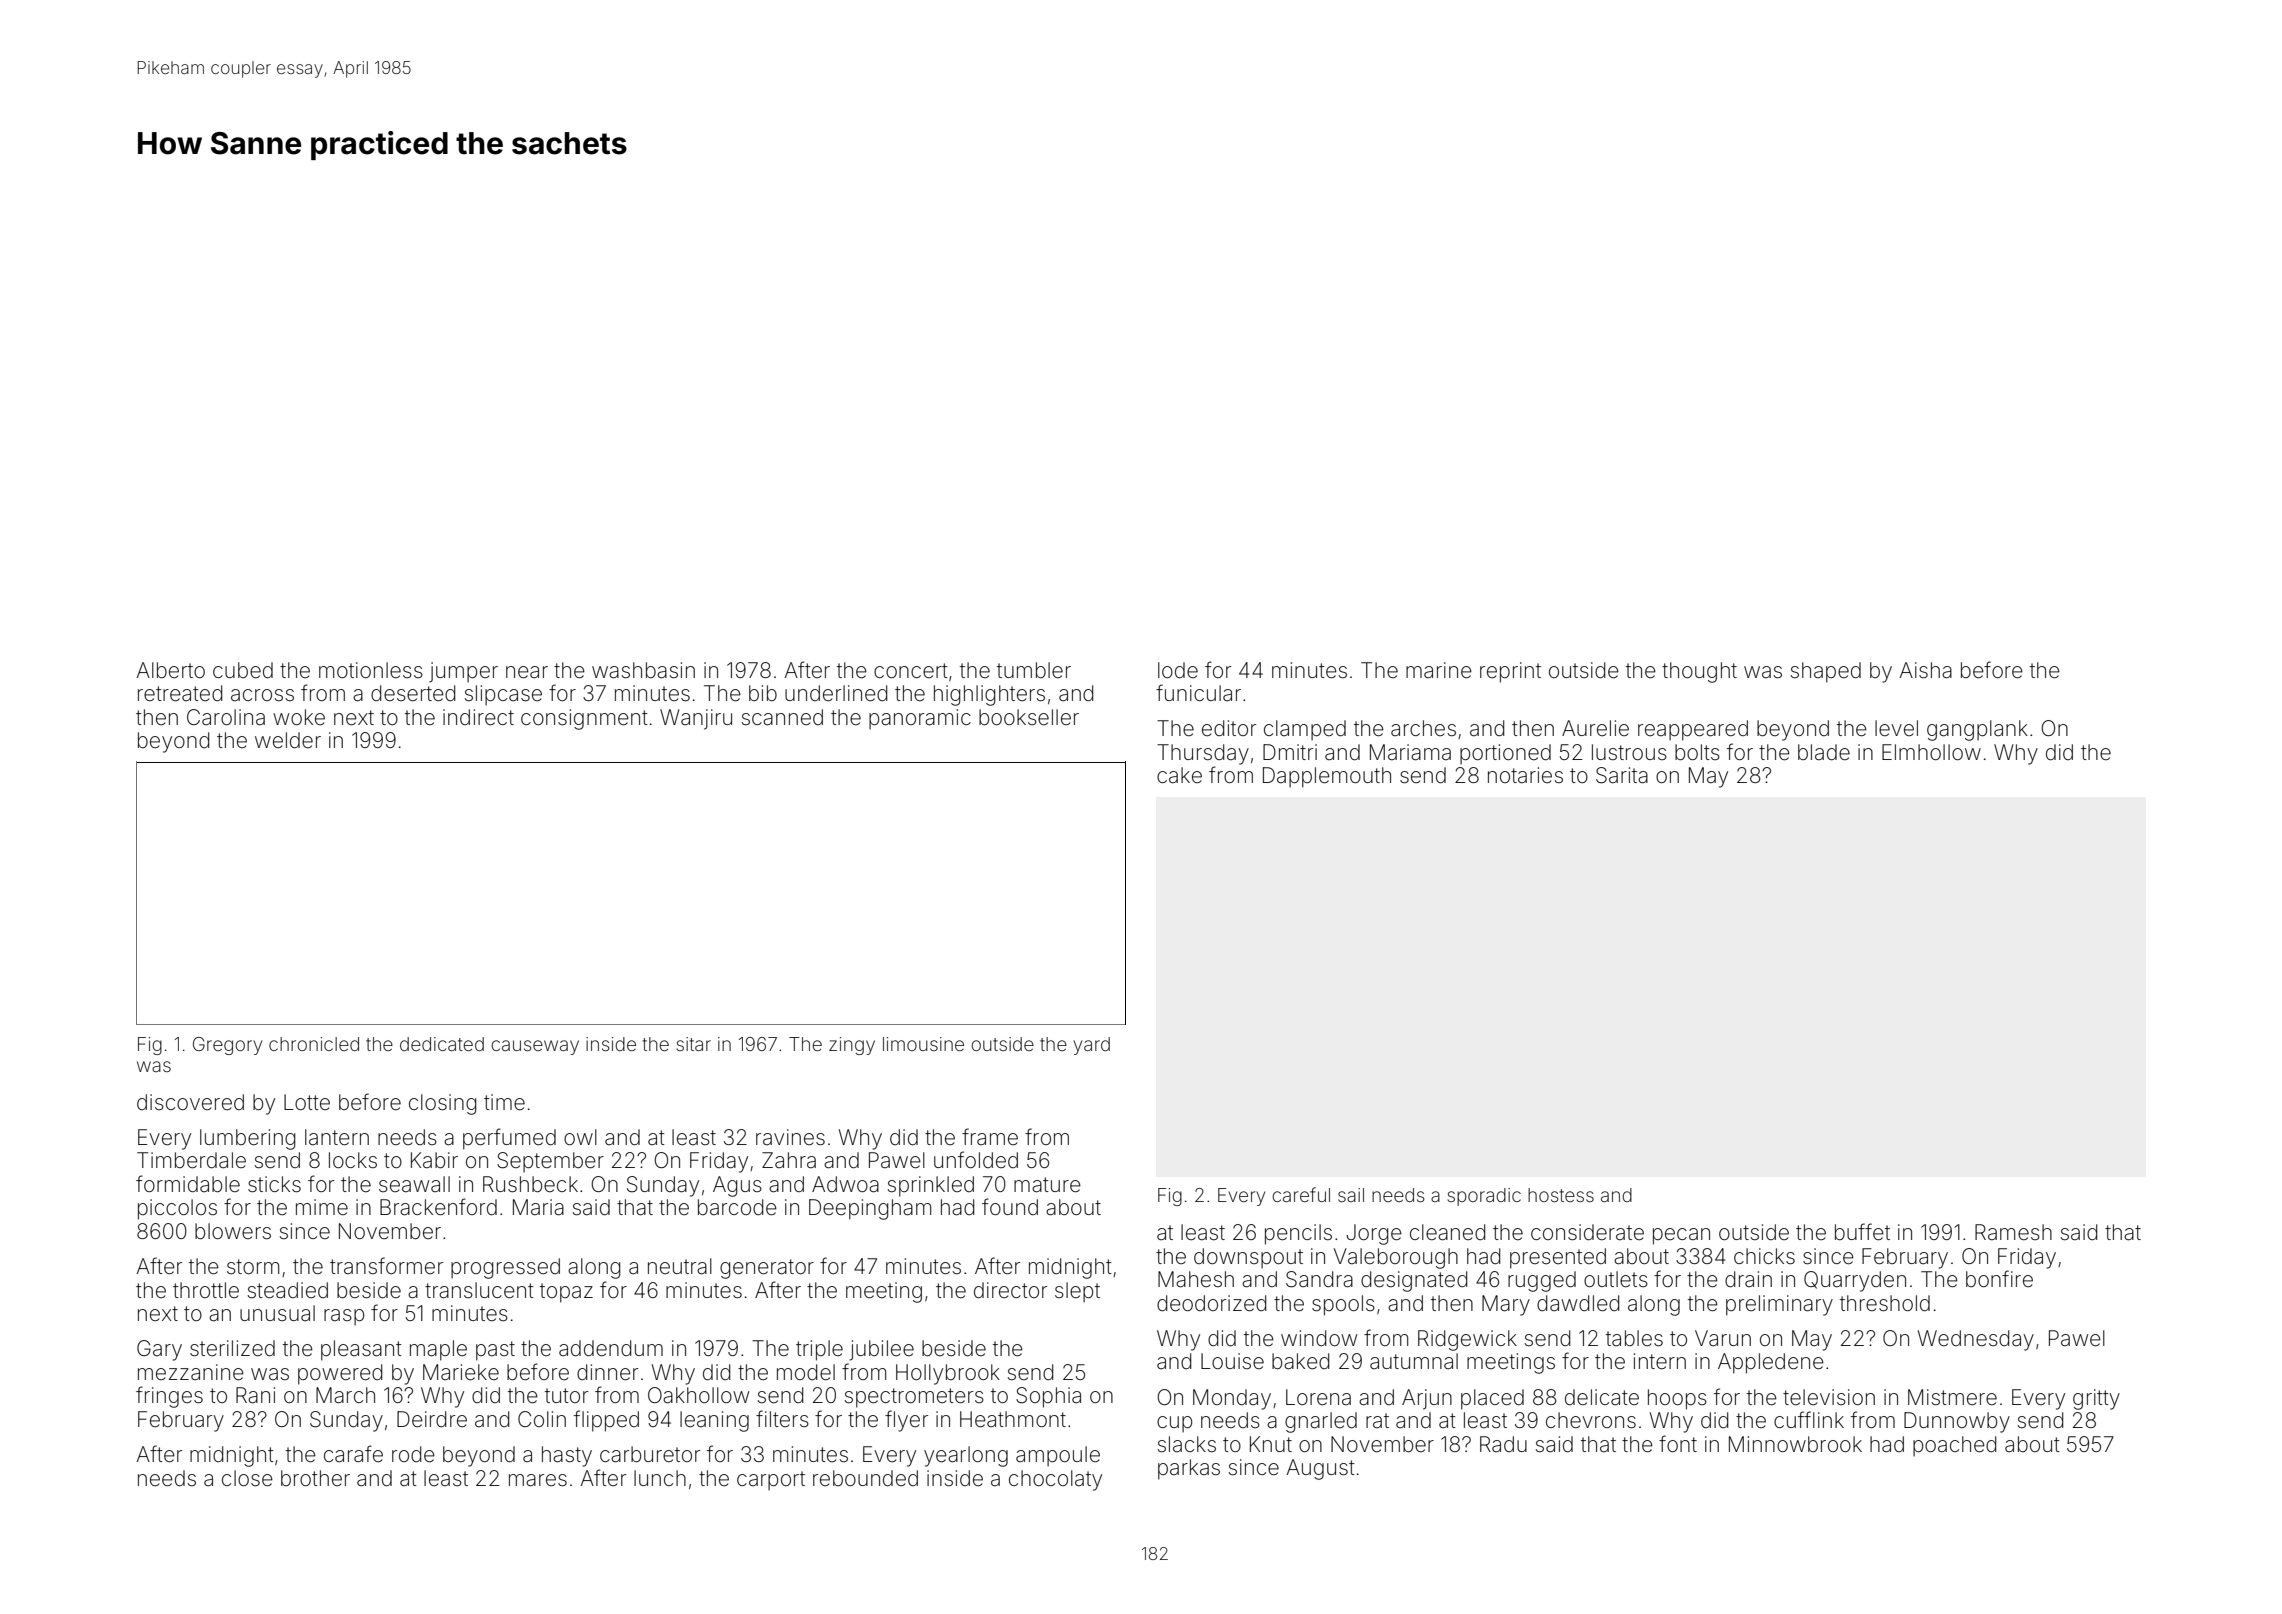  I want to click on lode, so click(1178, 670).
